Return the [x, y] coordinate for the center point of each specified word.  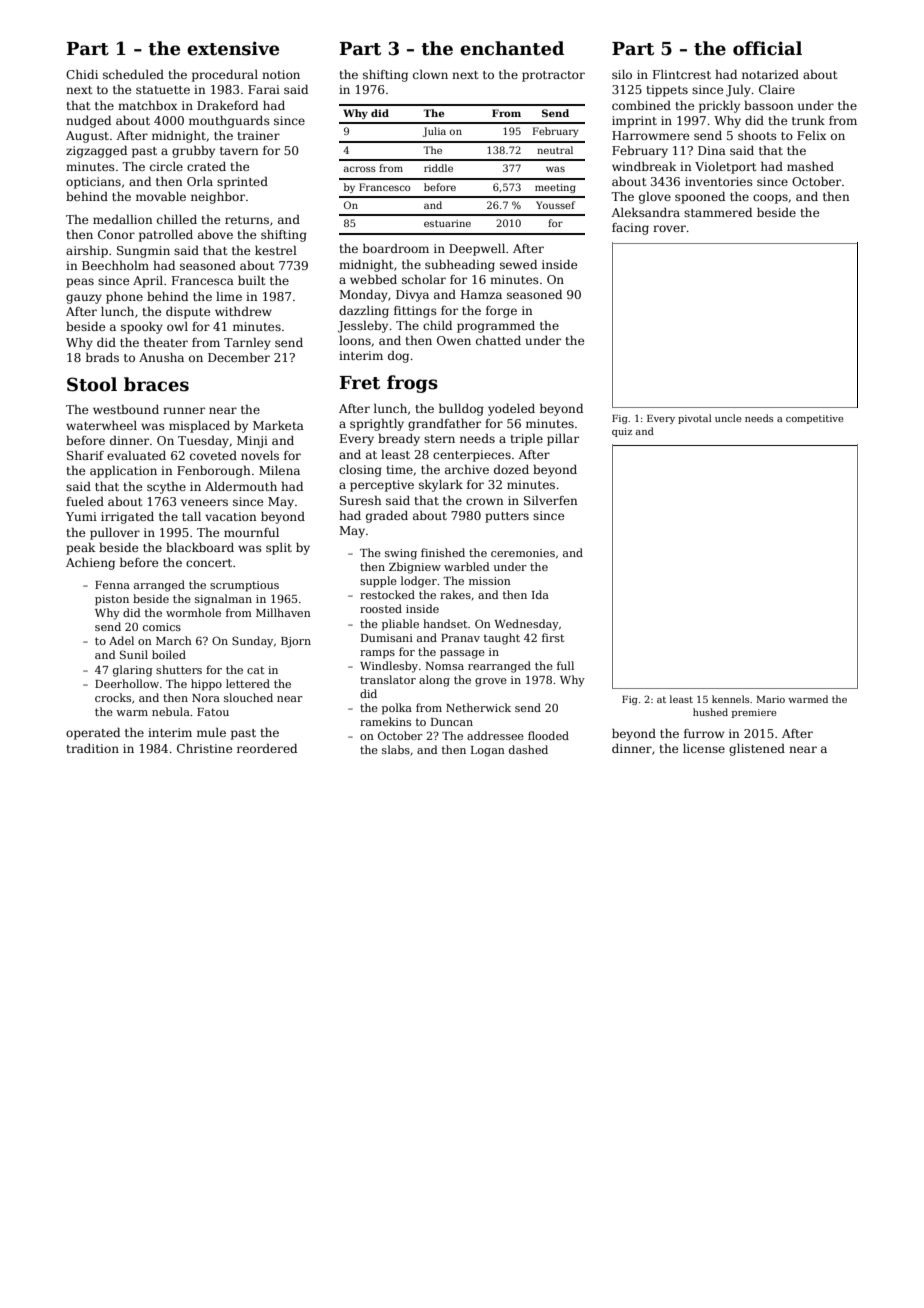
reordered [267, 748]
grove [491, 682]
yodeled [511, 410]
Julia [434, 132]
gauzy [84, 299]
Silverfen [551, 500]
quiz [622, 432]
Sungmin [143, 252]
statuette [163, 90]
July [738, 91]
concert [209, 563]
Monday [363, 296]
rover [669, 228]
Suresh [361, 500]
